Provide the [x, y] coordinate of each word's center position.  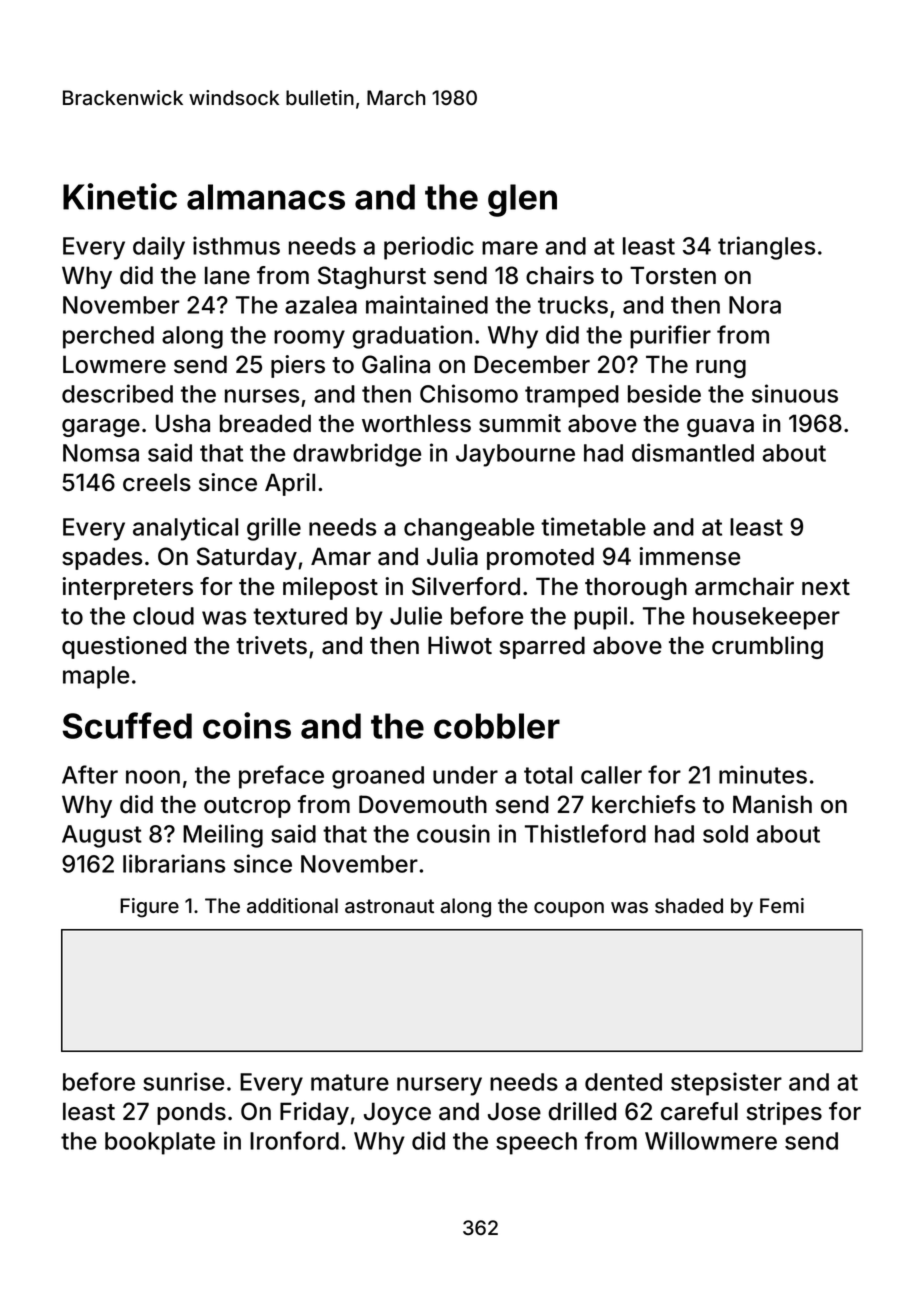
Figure [149, 908]
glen [522, 200]
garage [101, 428]
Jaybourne [515, 455]
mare [510, 248]
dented [623, 1082]
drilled [582, 1111]
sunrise [183, 1081]
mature [350, 1082]
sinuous [795, 393]
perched [108, 337]
